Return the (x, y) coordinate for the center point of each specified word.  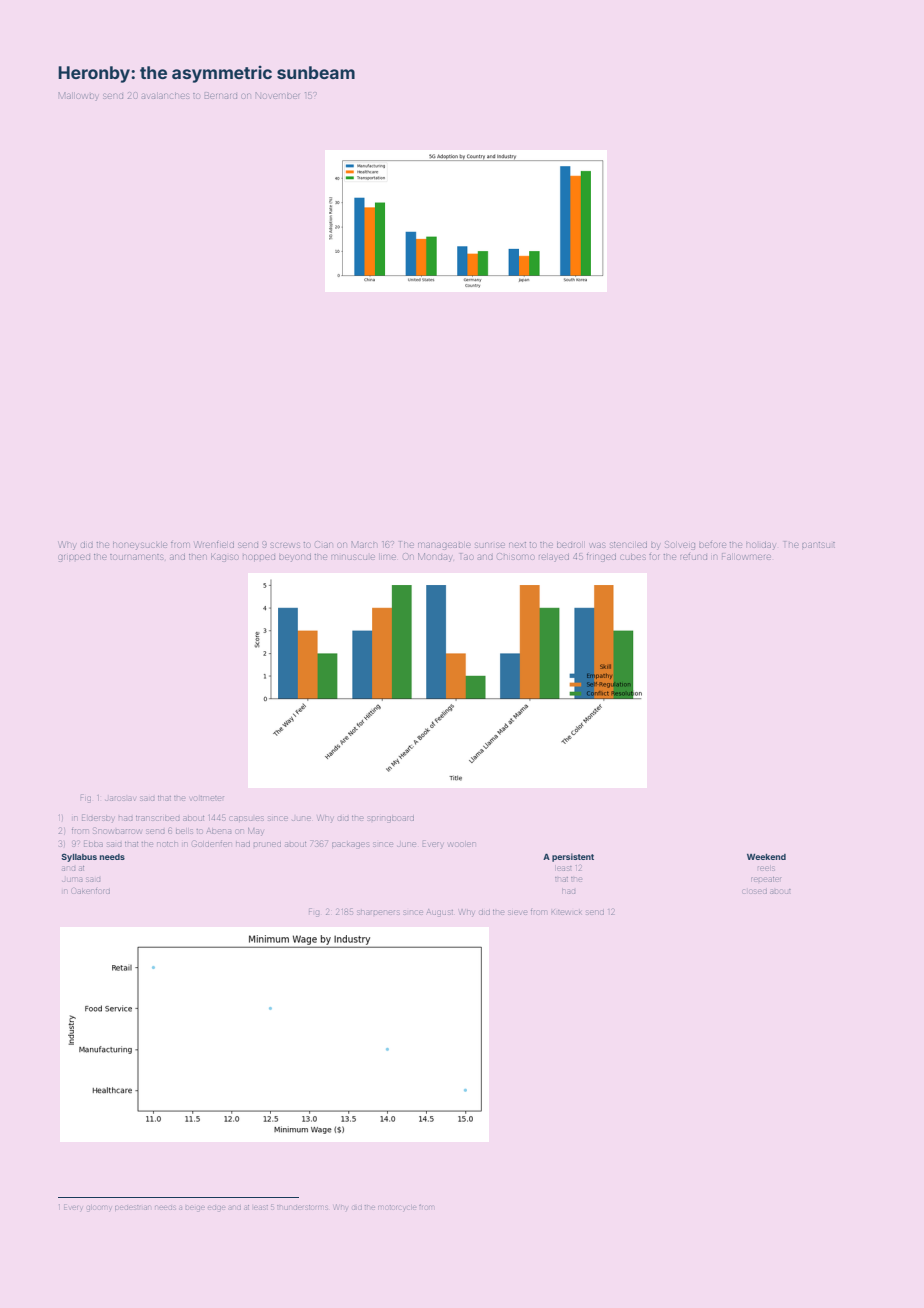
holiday (760, 546)
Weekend (766, 857)
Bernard (221, 95)
